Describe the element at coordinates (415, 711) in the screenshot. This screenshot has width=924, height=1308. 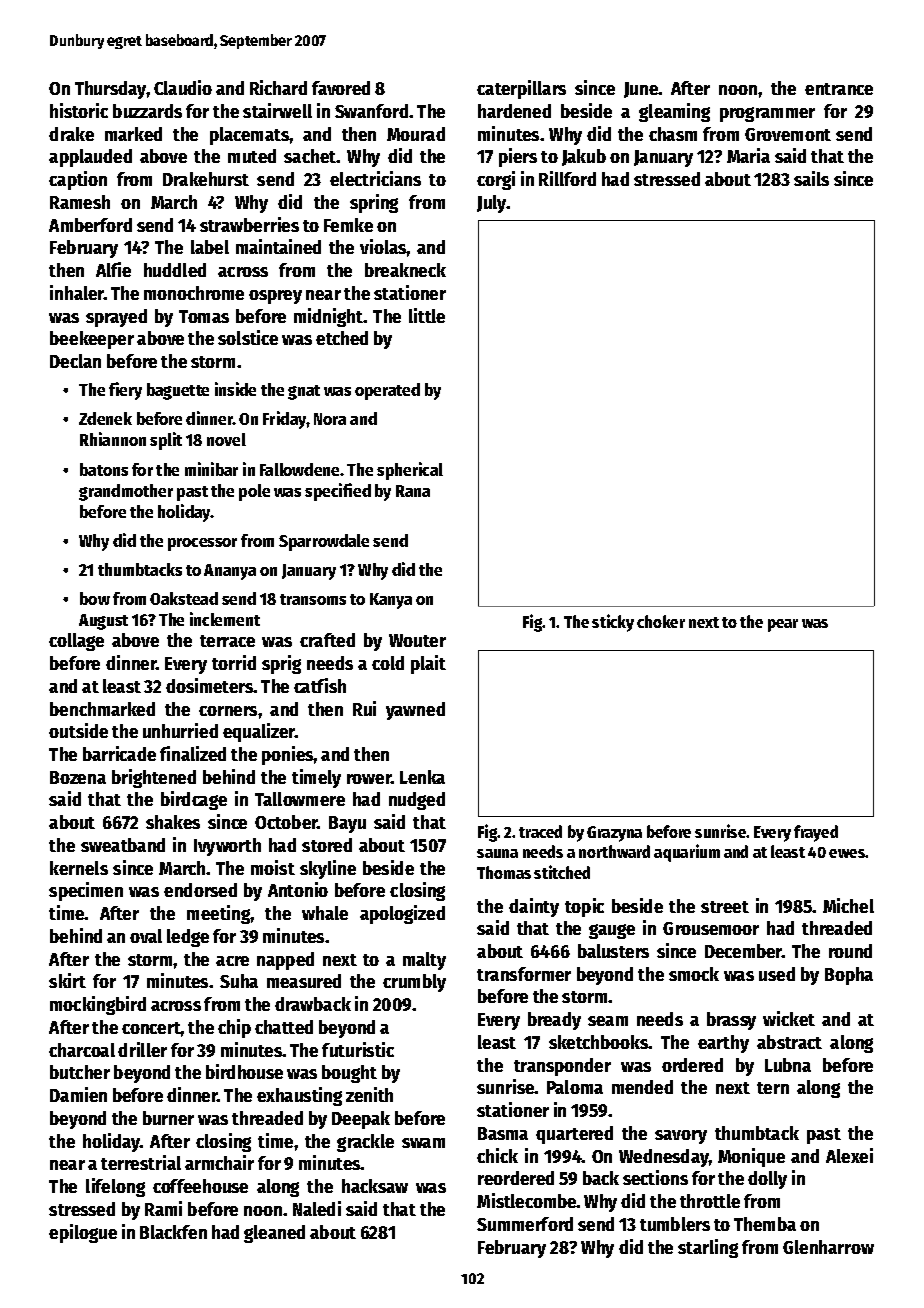
I see `yawned` at that location.
